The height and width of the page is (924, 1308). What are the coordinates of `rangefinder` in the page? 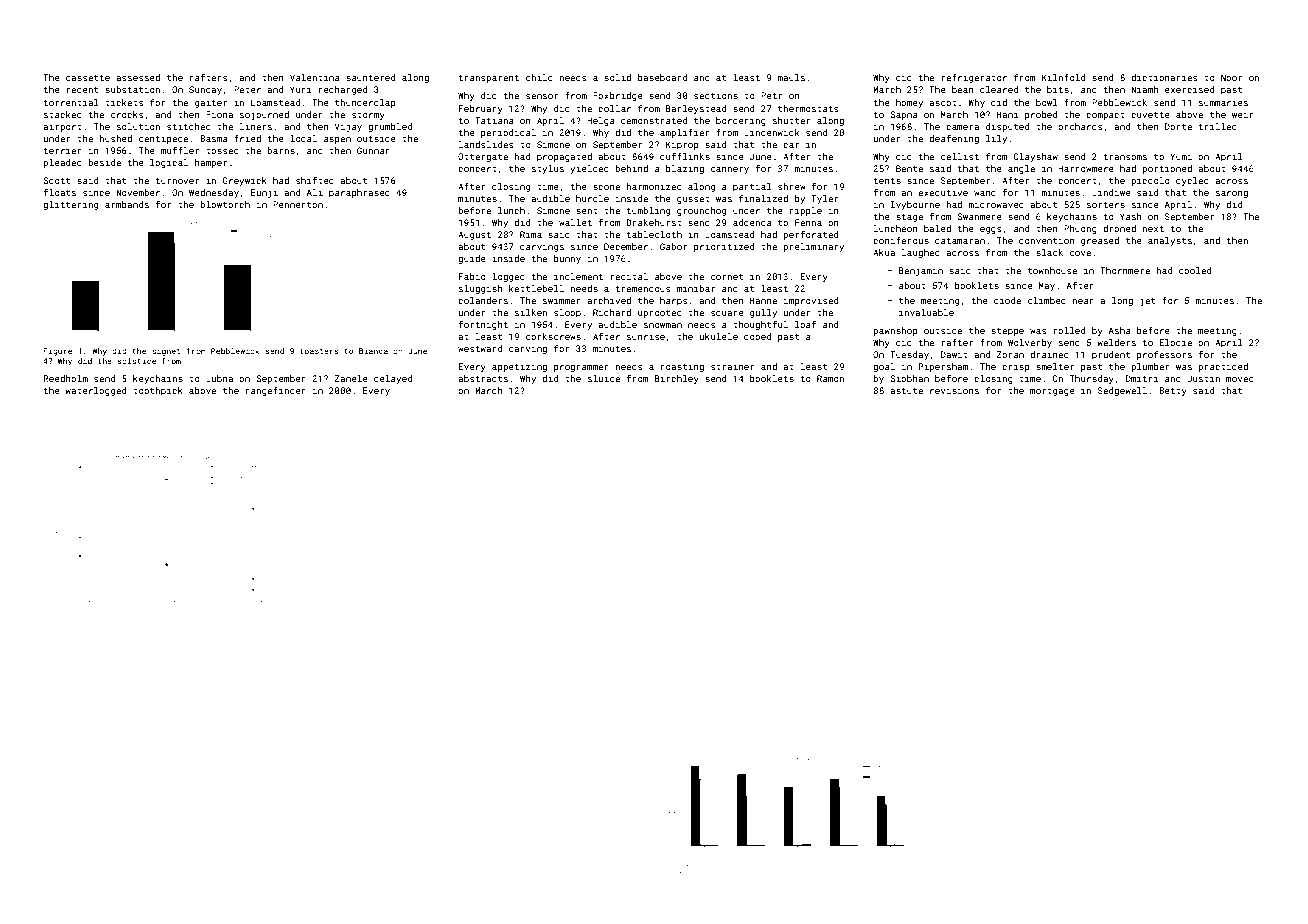 It's located at (276, 391).
